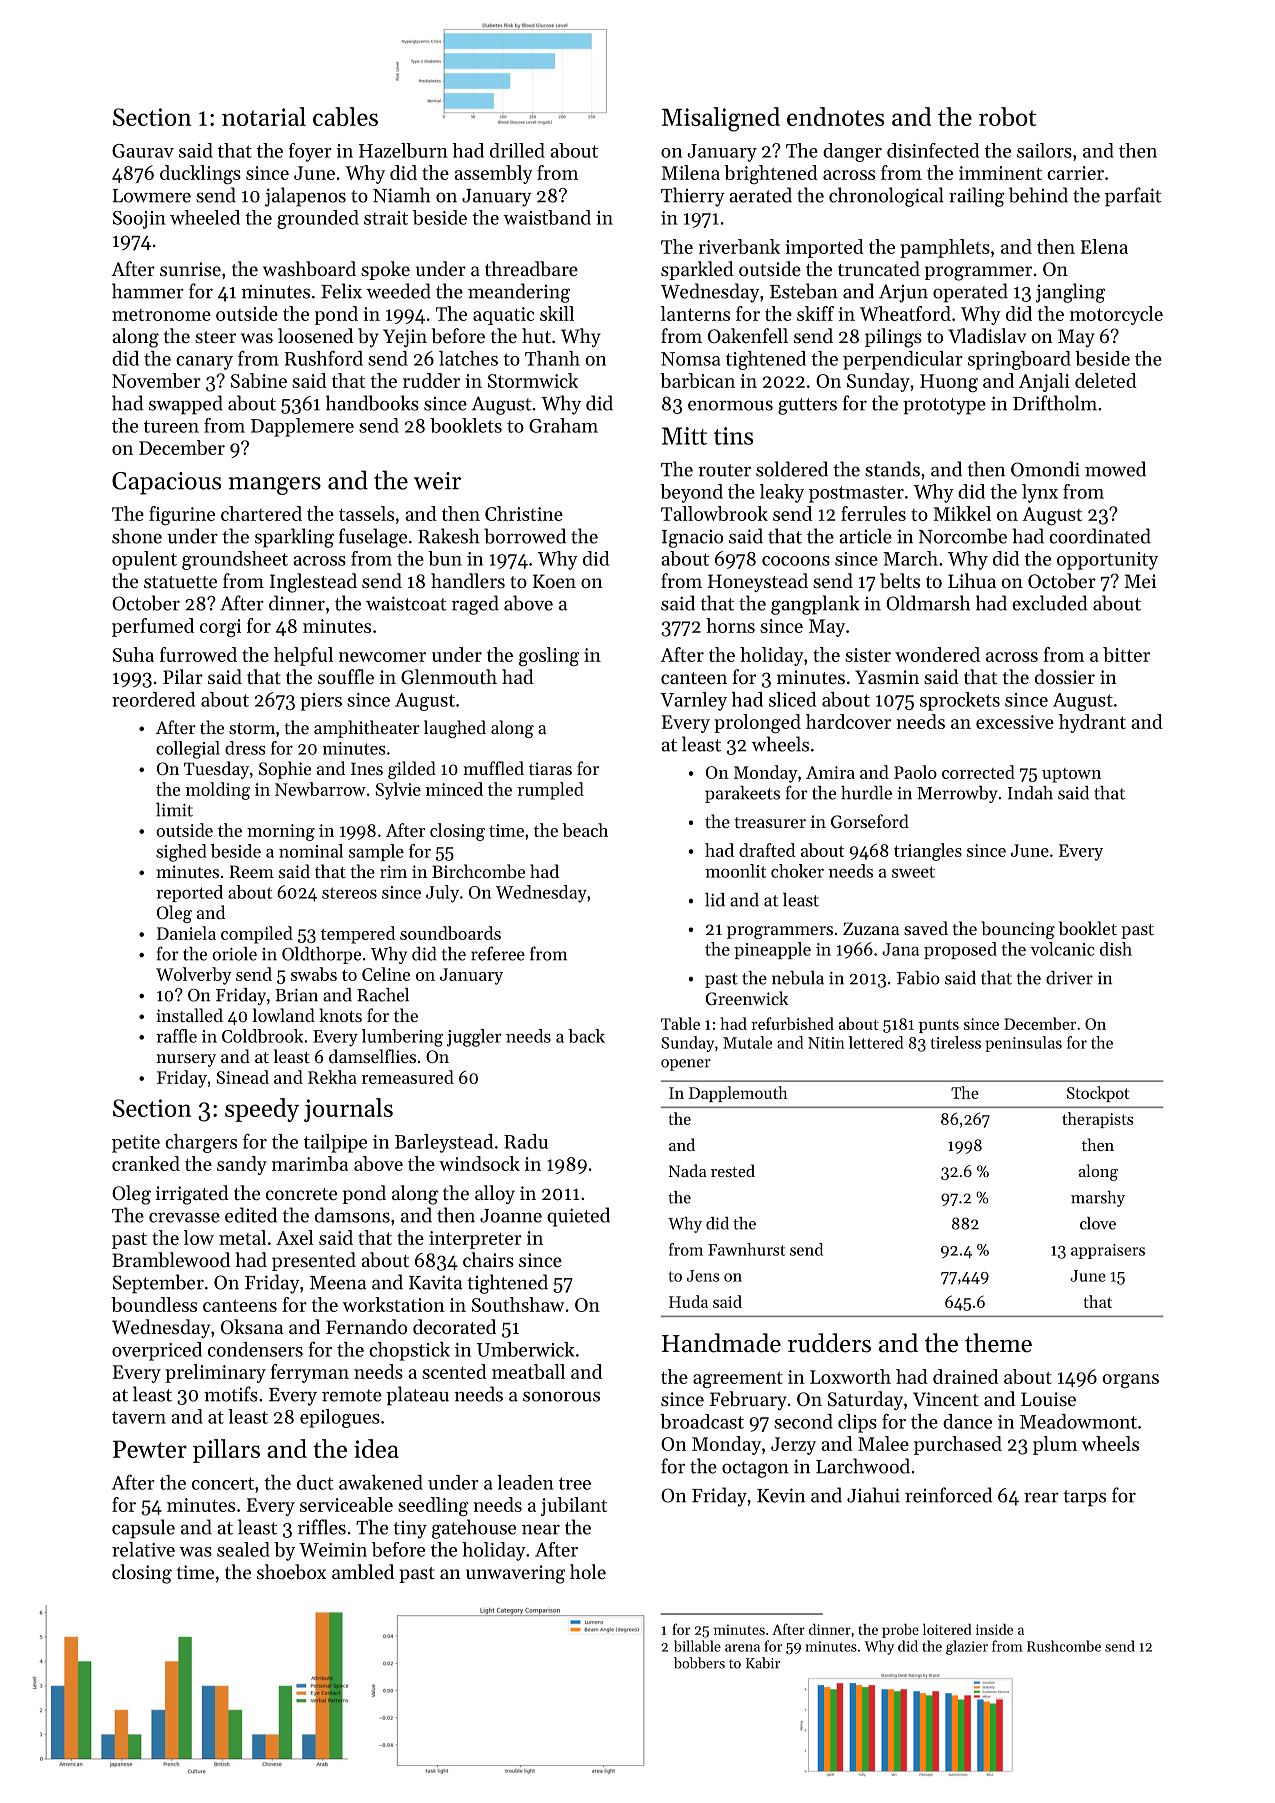  I want to click on tassels, so click(366, 513).
